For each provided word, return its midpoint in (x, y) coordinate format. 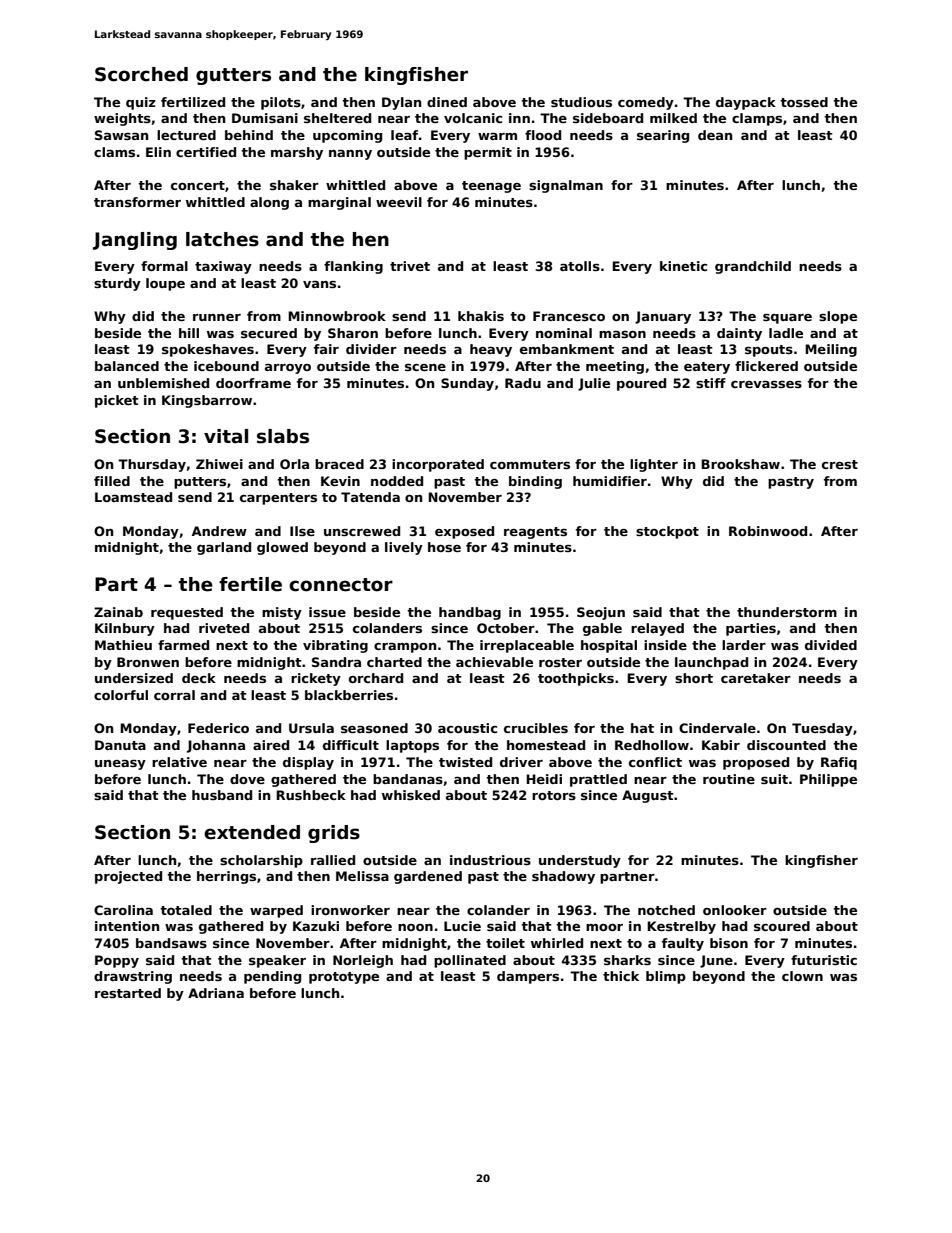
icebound (226, 366)
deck (199, 678)
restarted (128, 993)
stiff (711, 383)
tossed (804, 102)
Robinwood (768, 531)
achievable (494, 662)
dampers (528, 977)
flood (543, 135)
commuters (530, 464)
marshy (297, 153)
